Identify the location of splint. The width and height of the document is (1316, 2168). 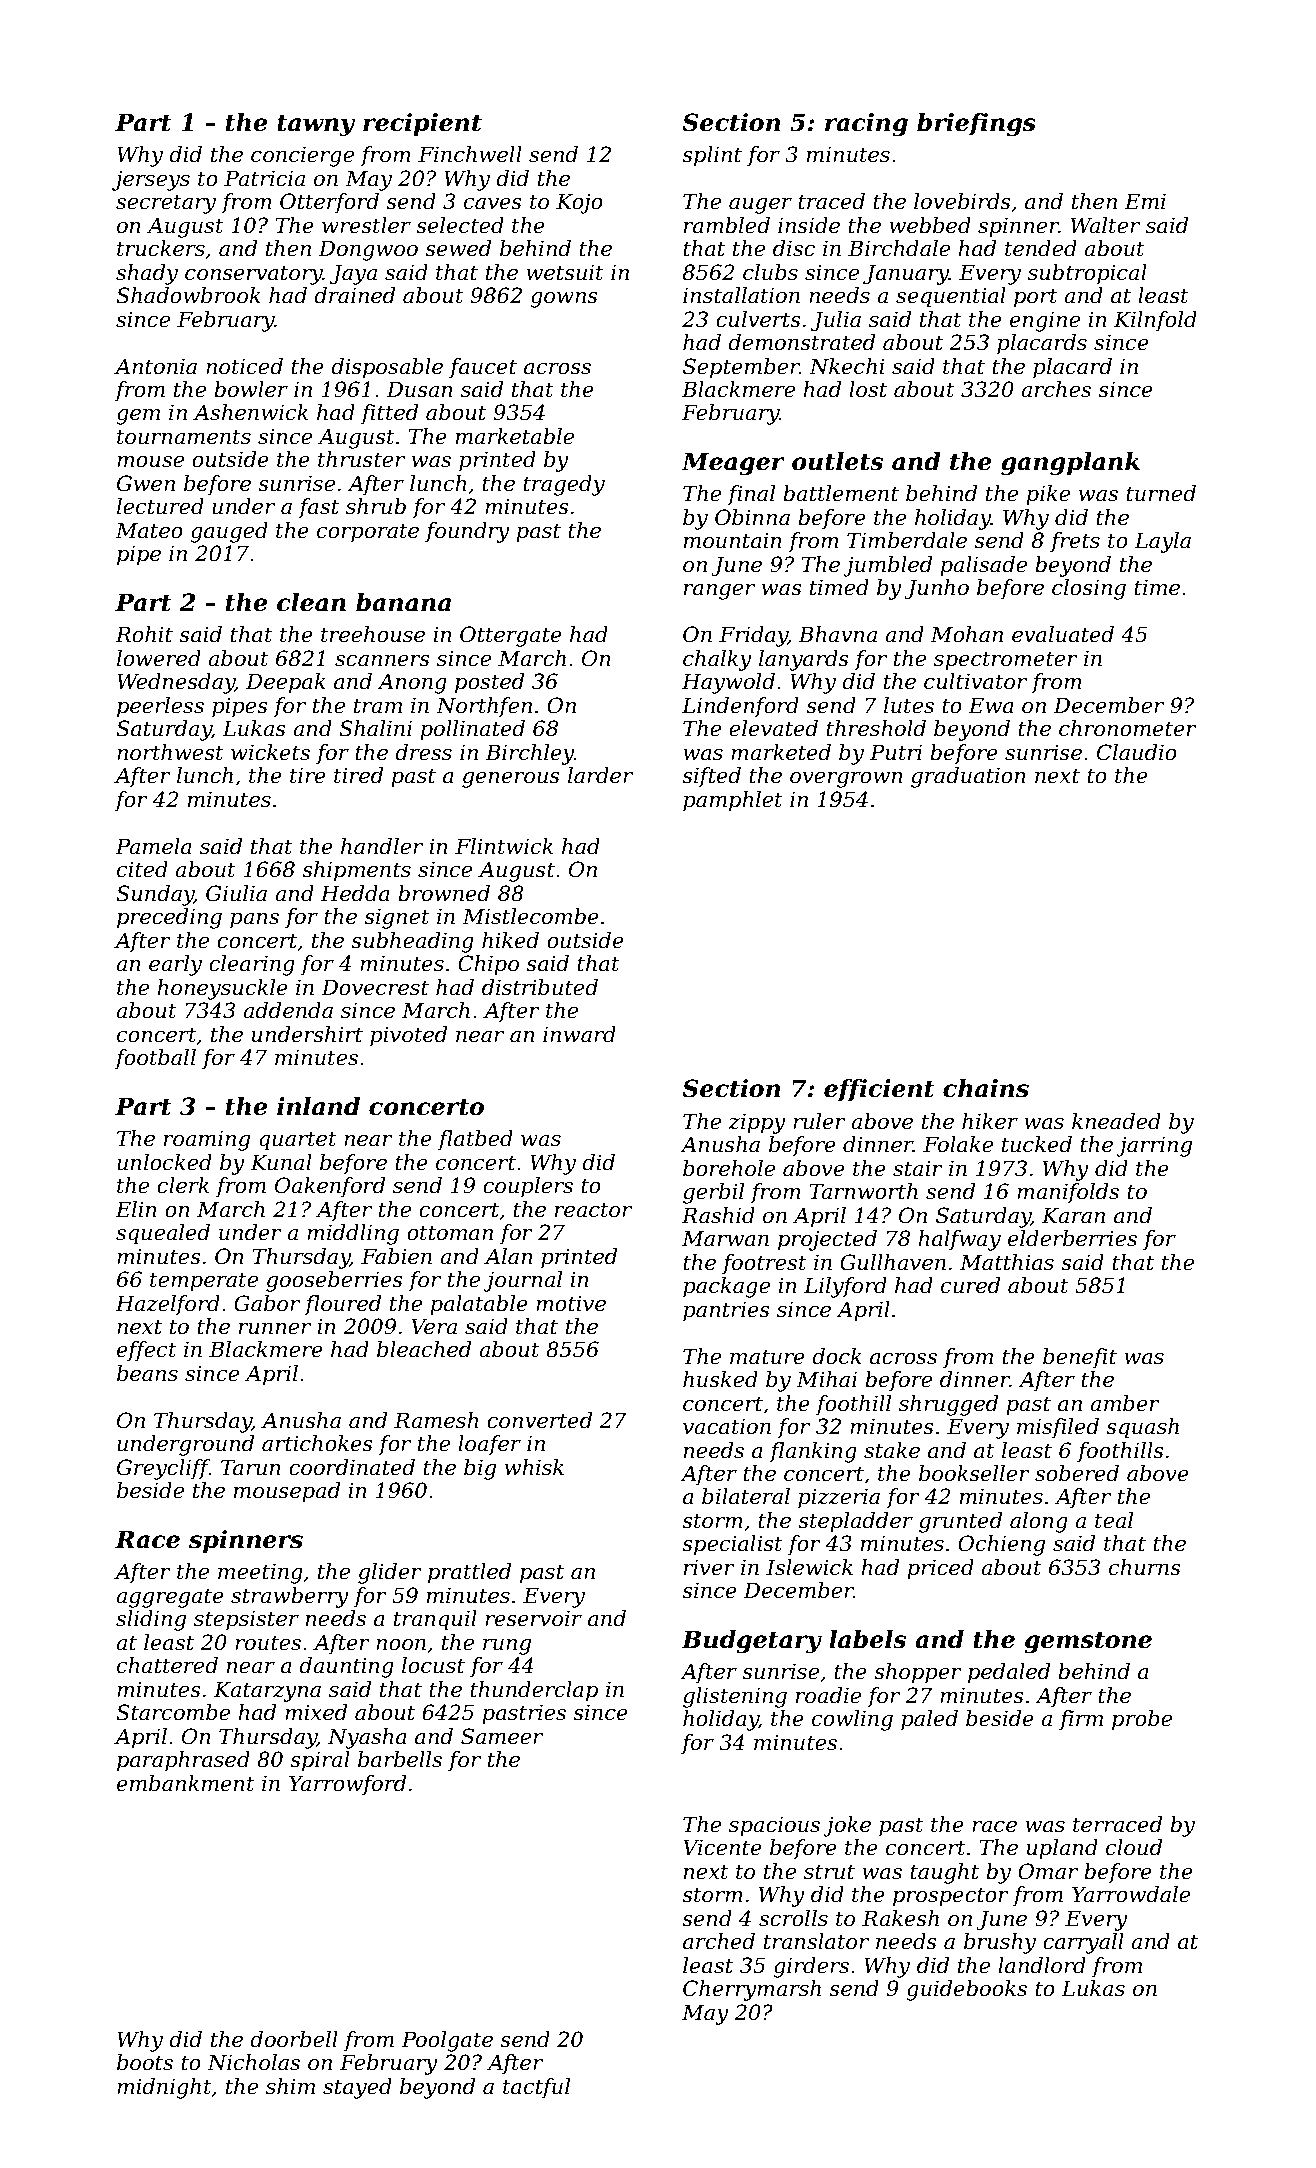
(712, 156).
